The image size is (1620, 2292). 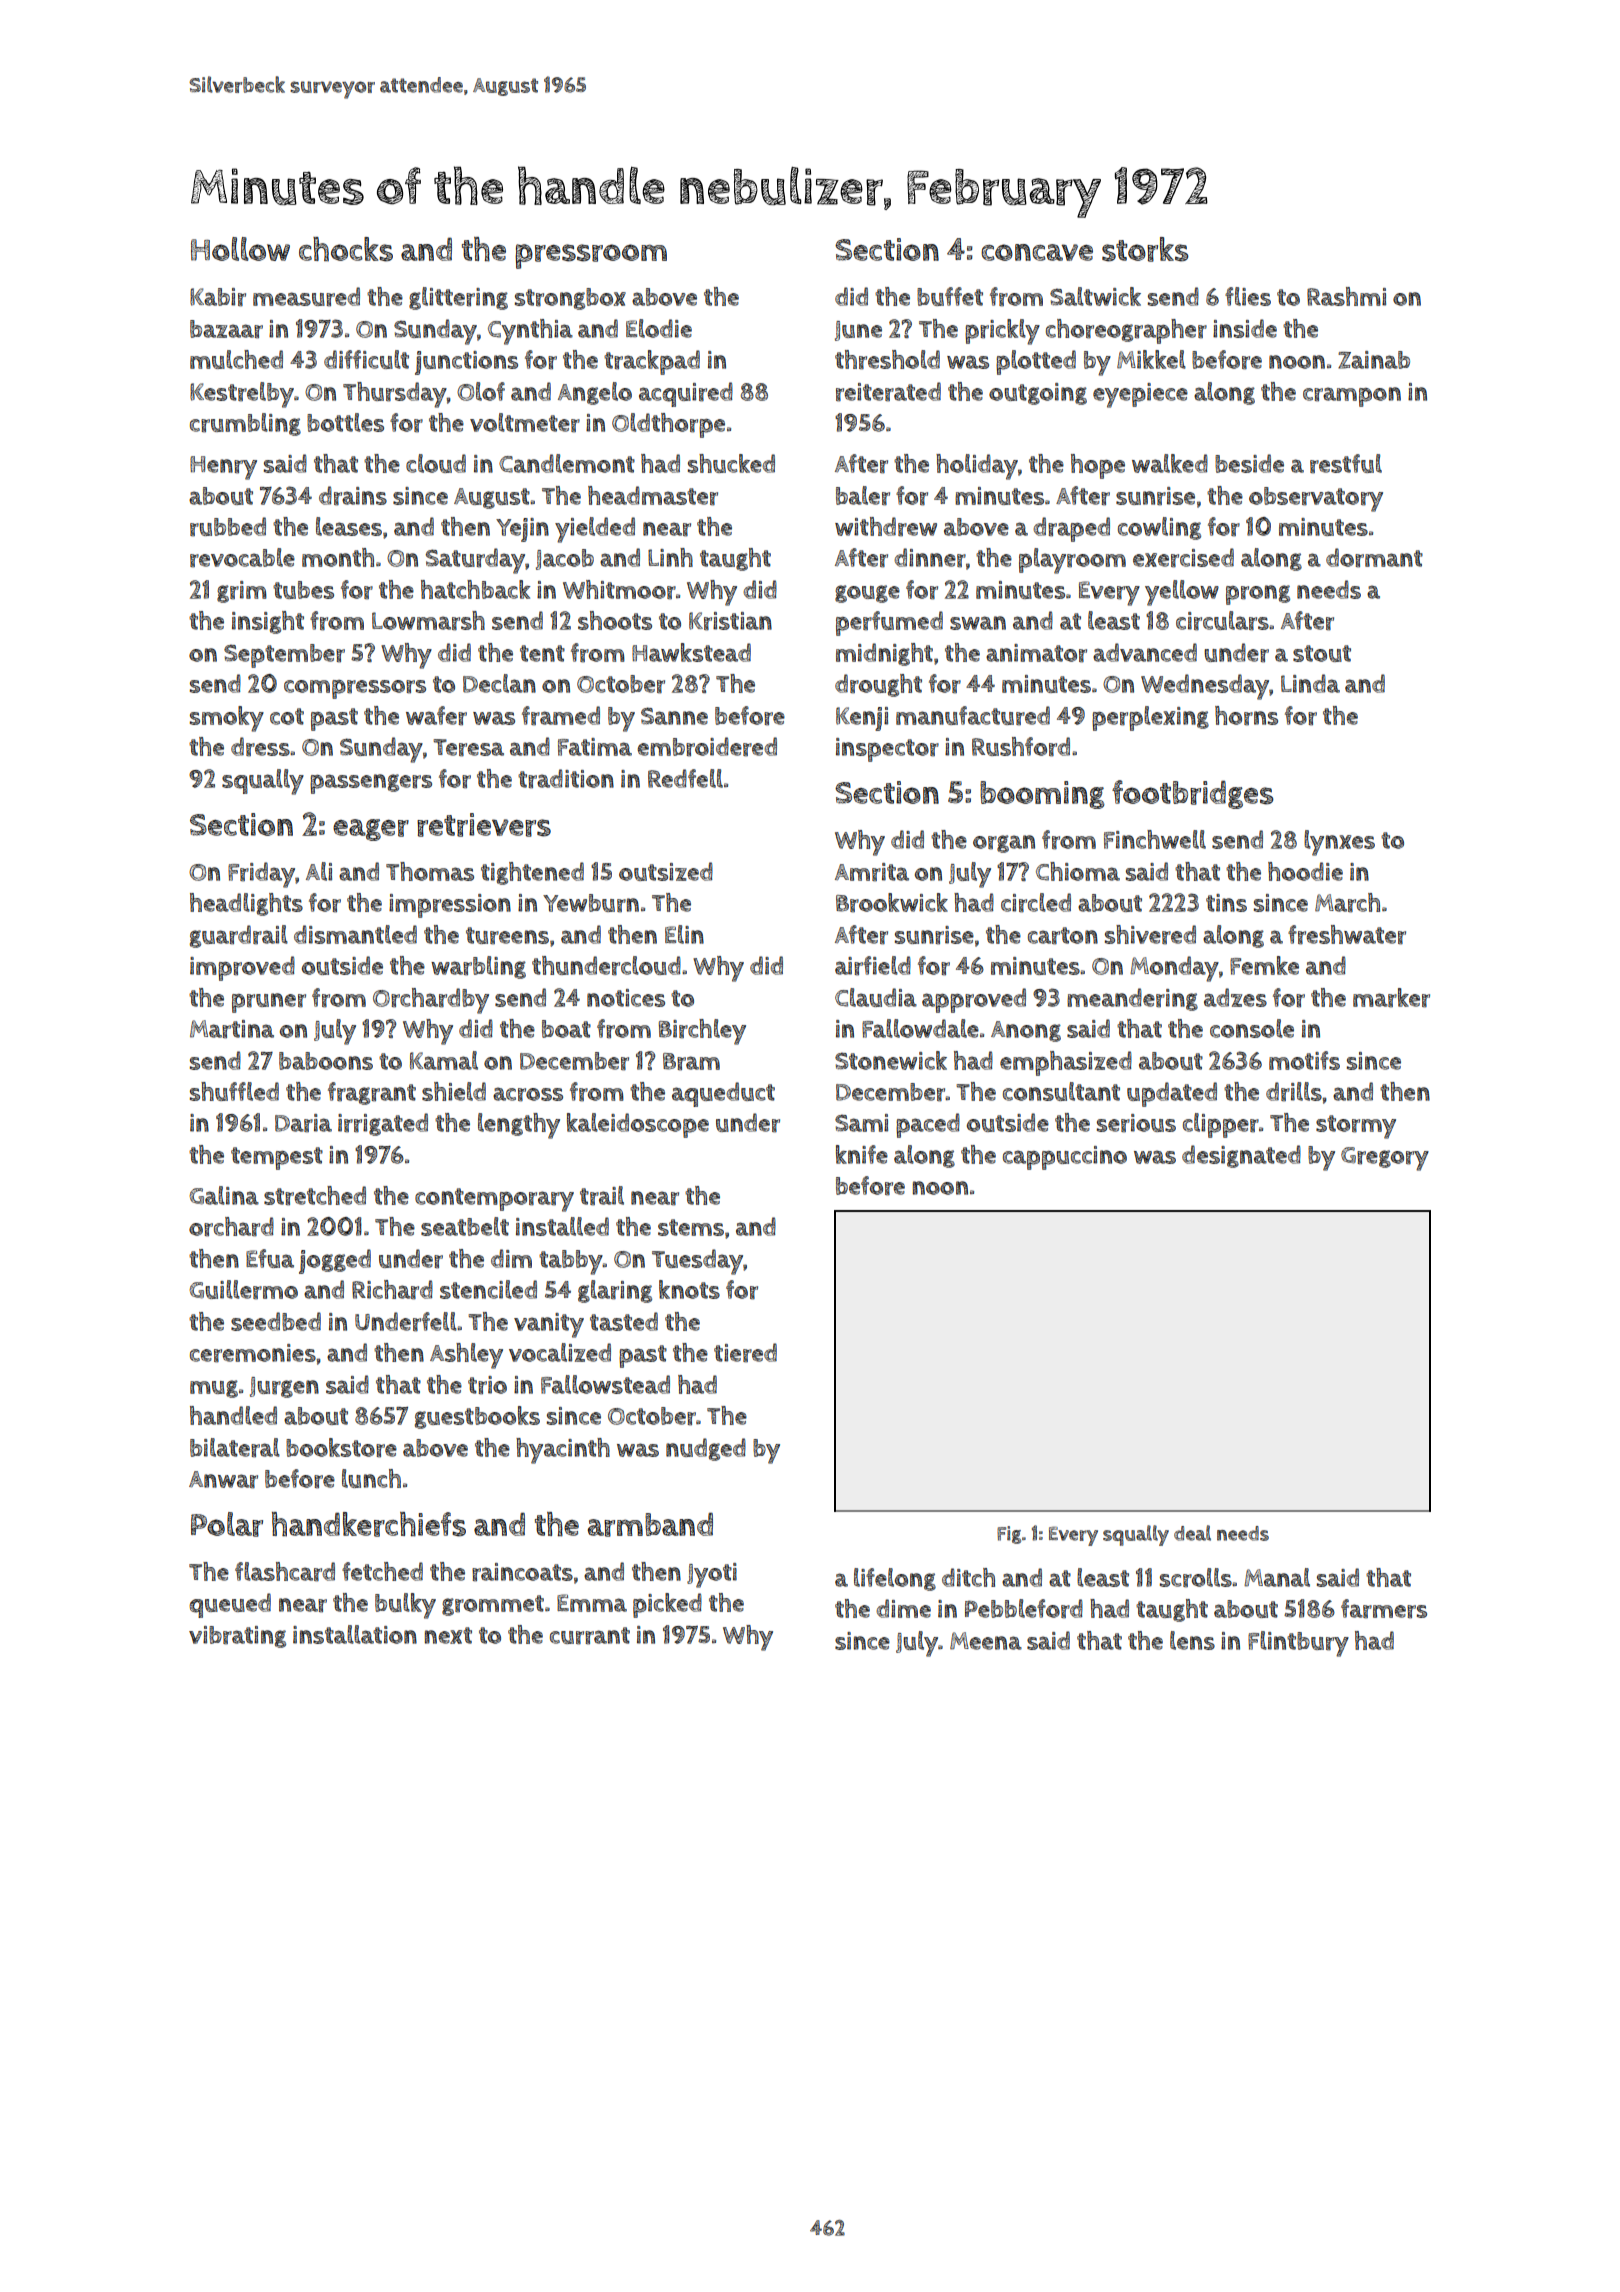 What do you see at coordinates (245, 424) in the image?
I see `crumbling` at bounding box center [245, 424].
